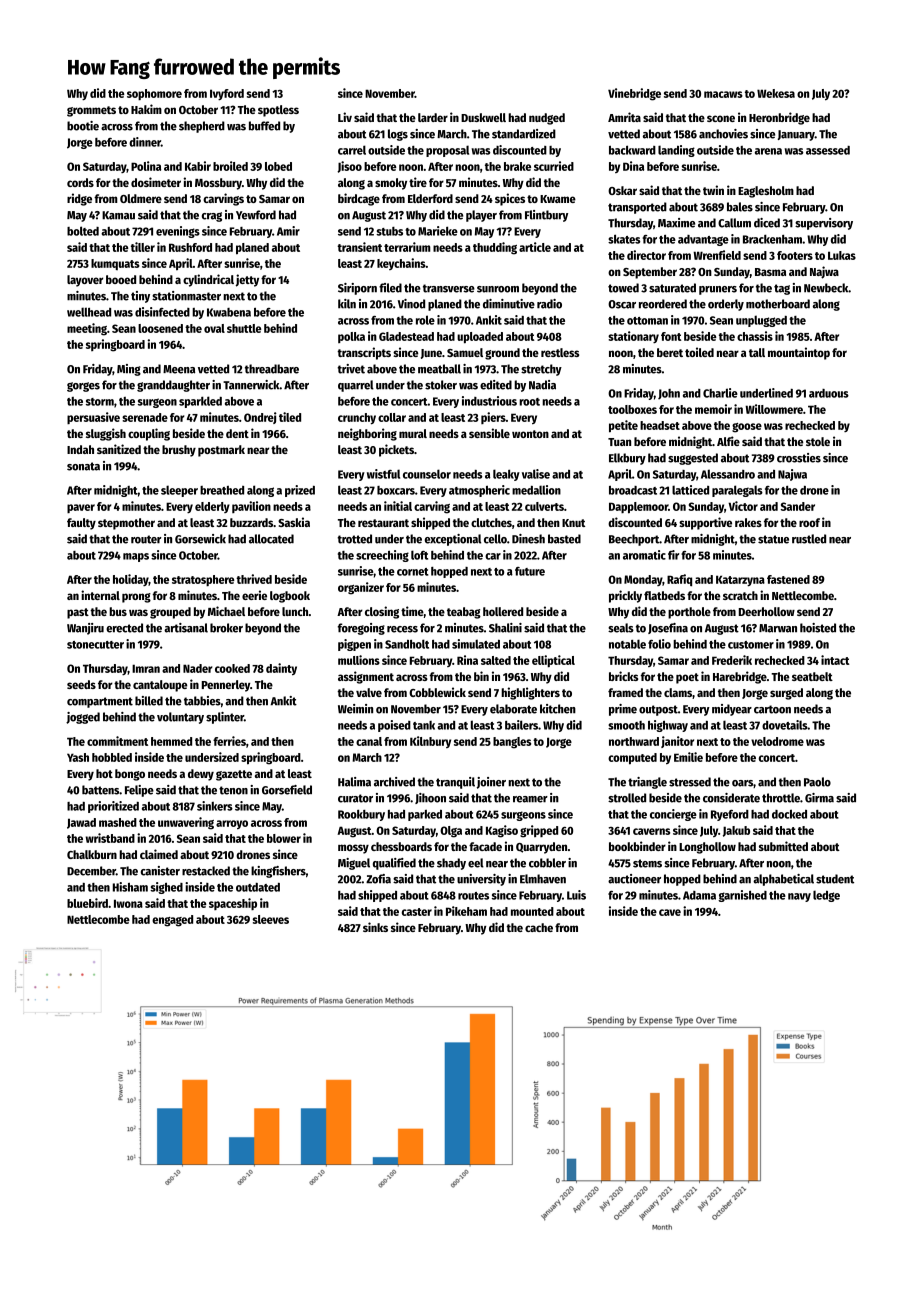 The height and width of the page is (1308, 924). I want to click on velodrome, so click(777, 741).
